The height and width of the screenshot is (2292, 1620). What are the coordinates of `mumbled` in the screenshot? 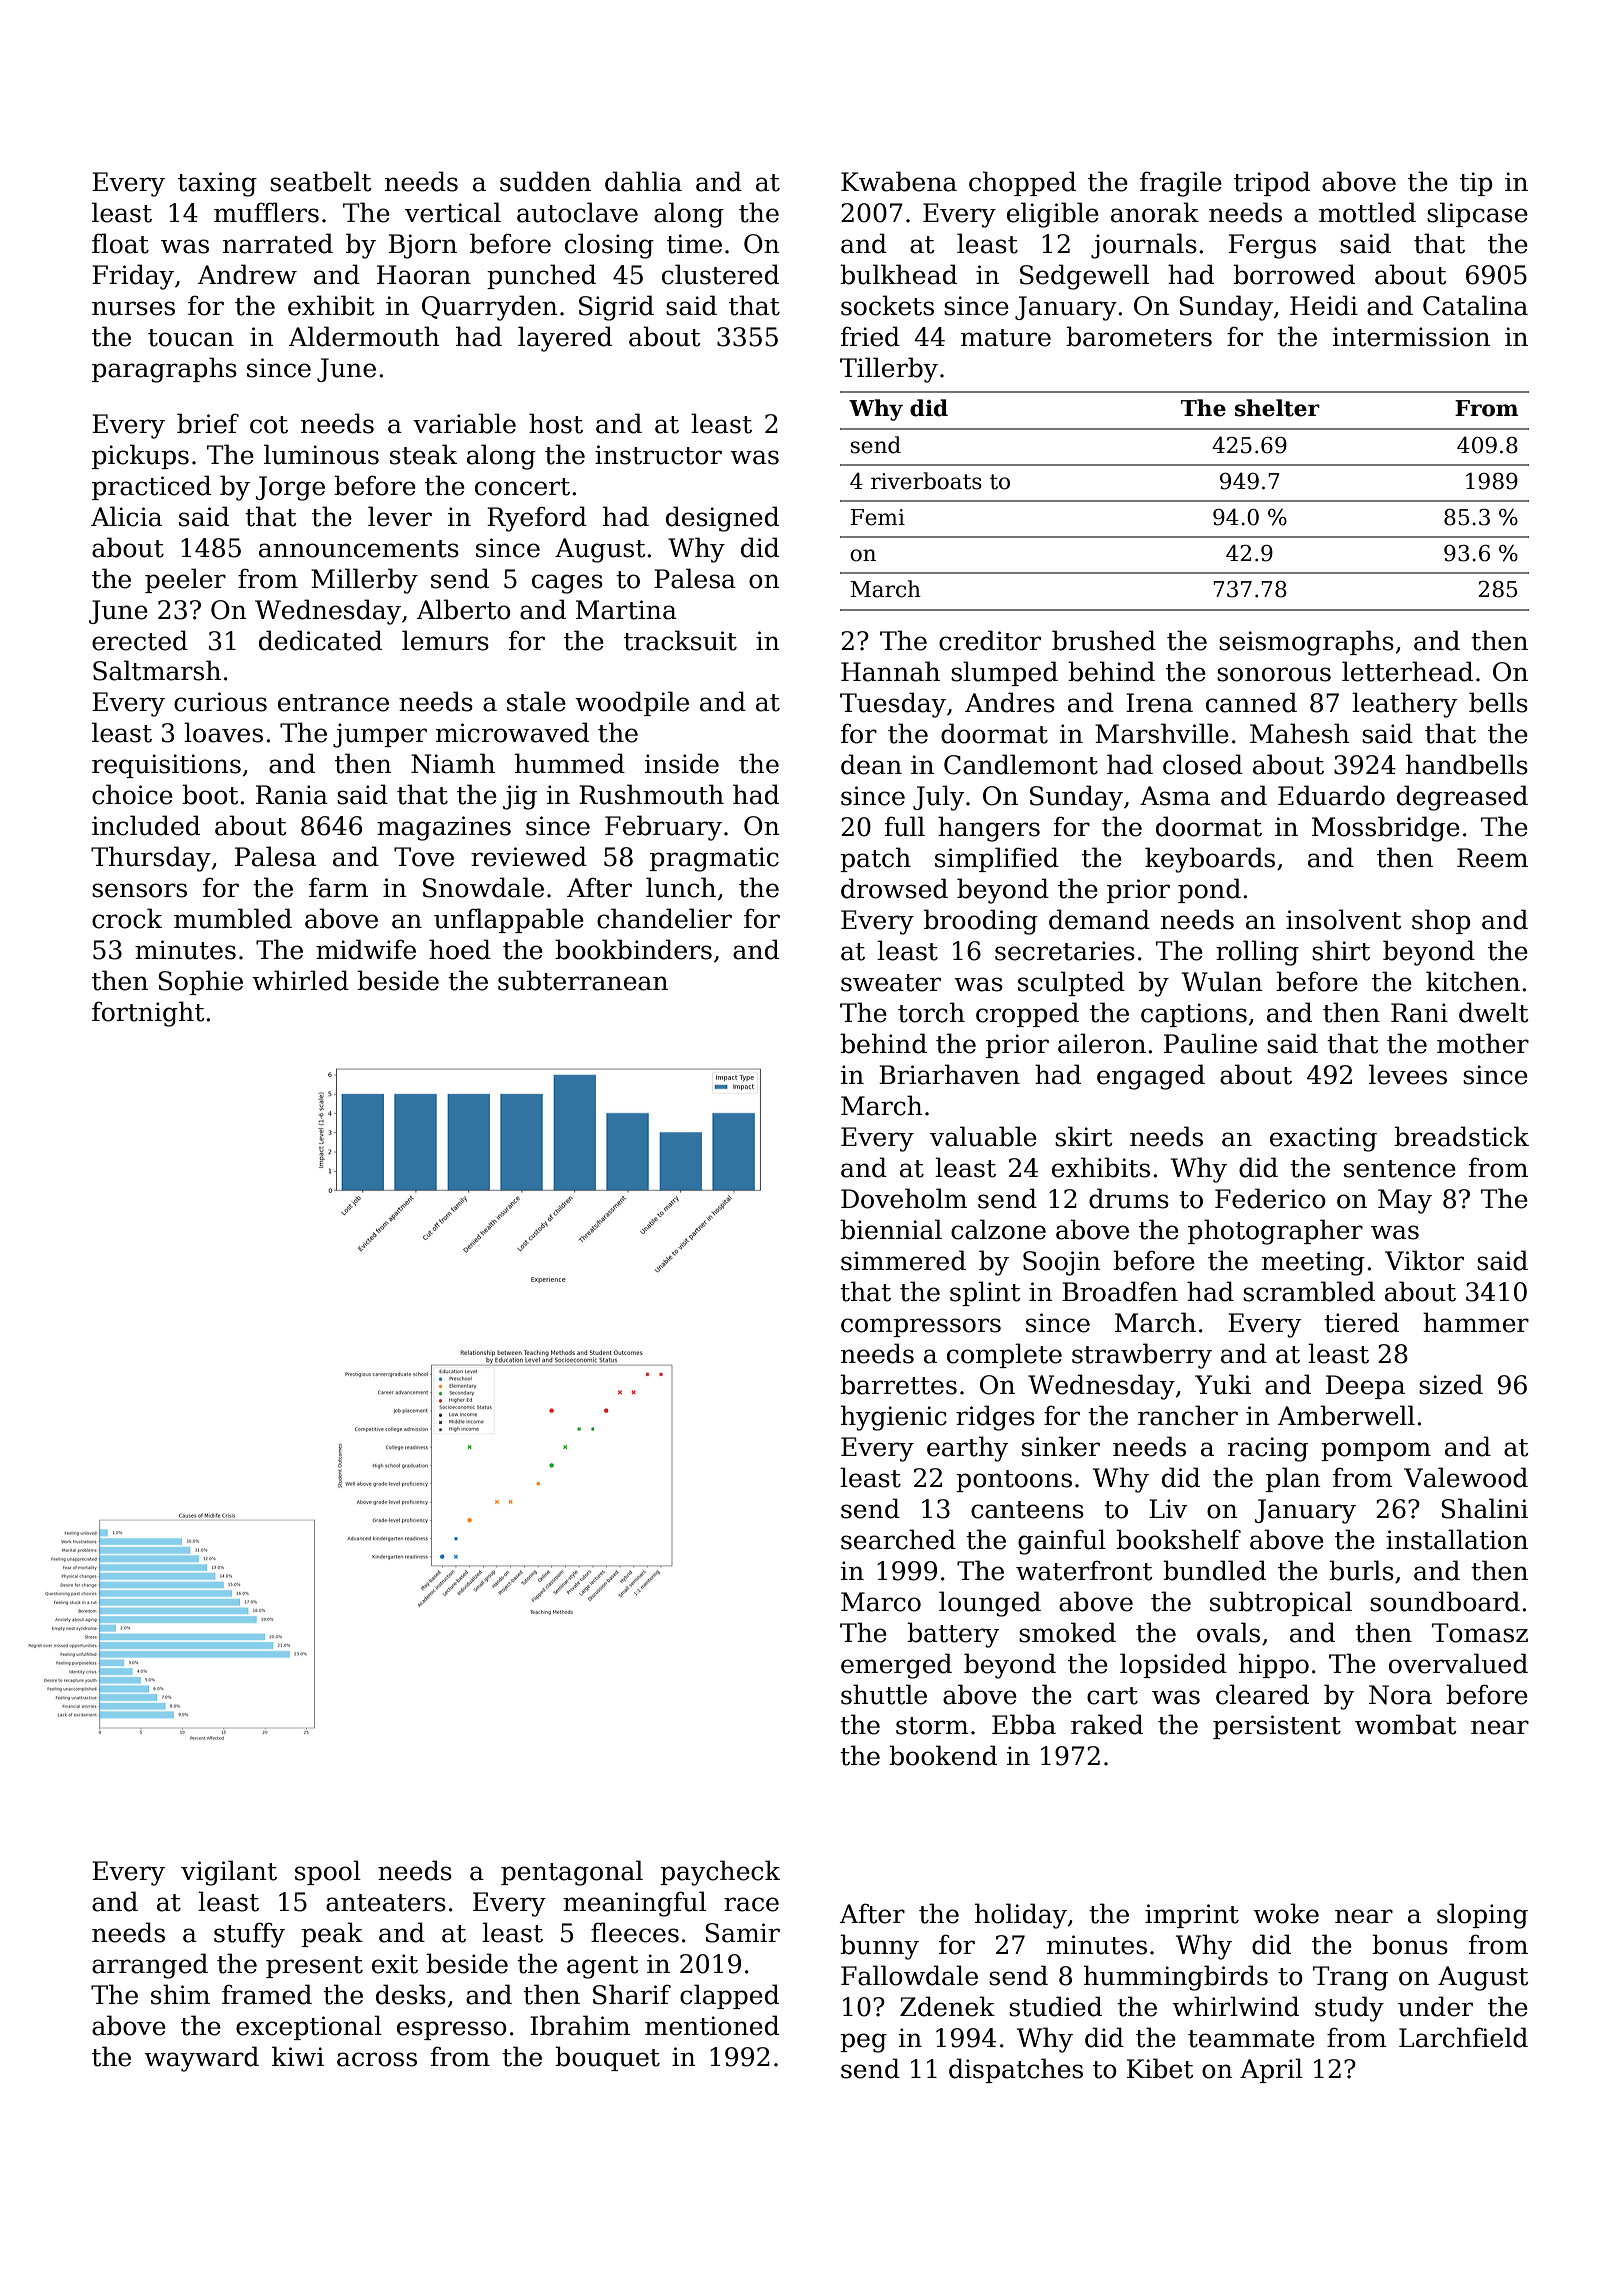 It's located at (233, 918).
